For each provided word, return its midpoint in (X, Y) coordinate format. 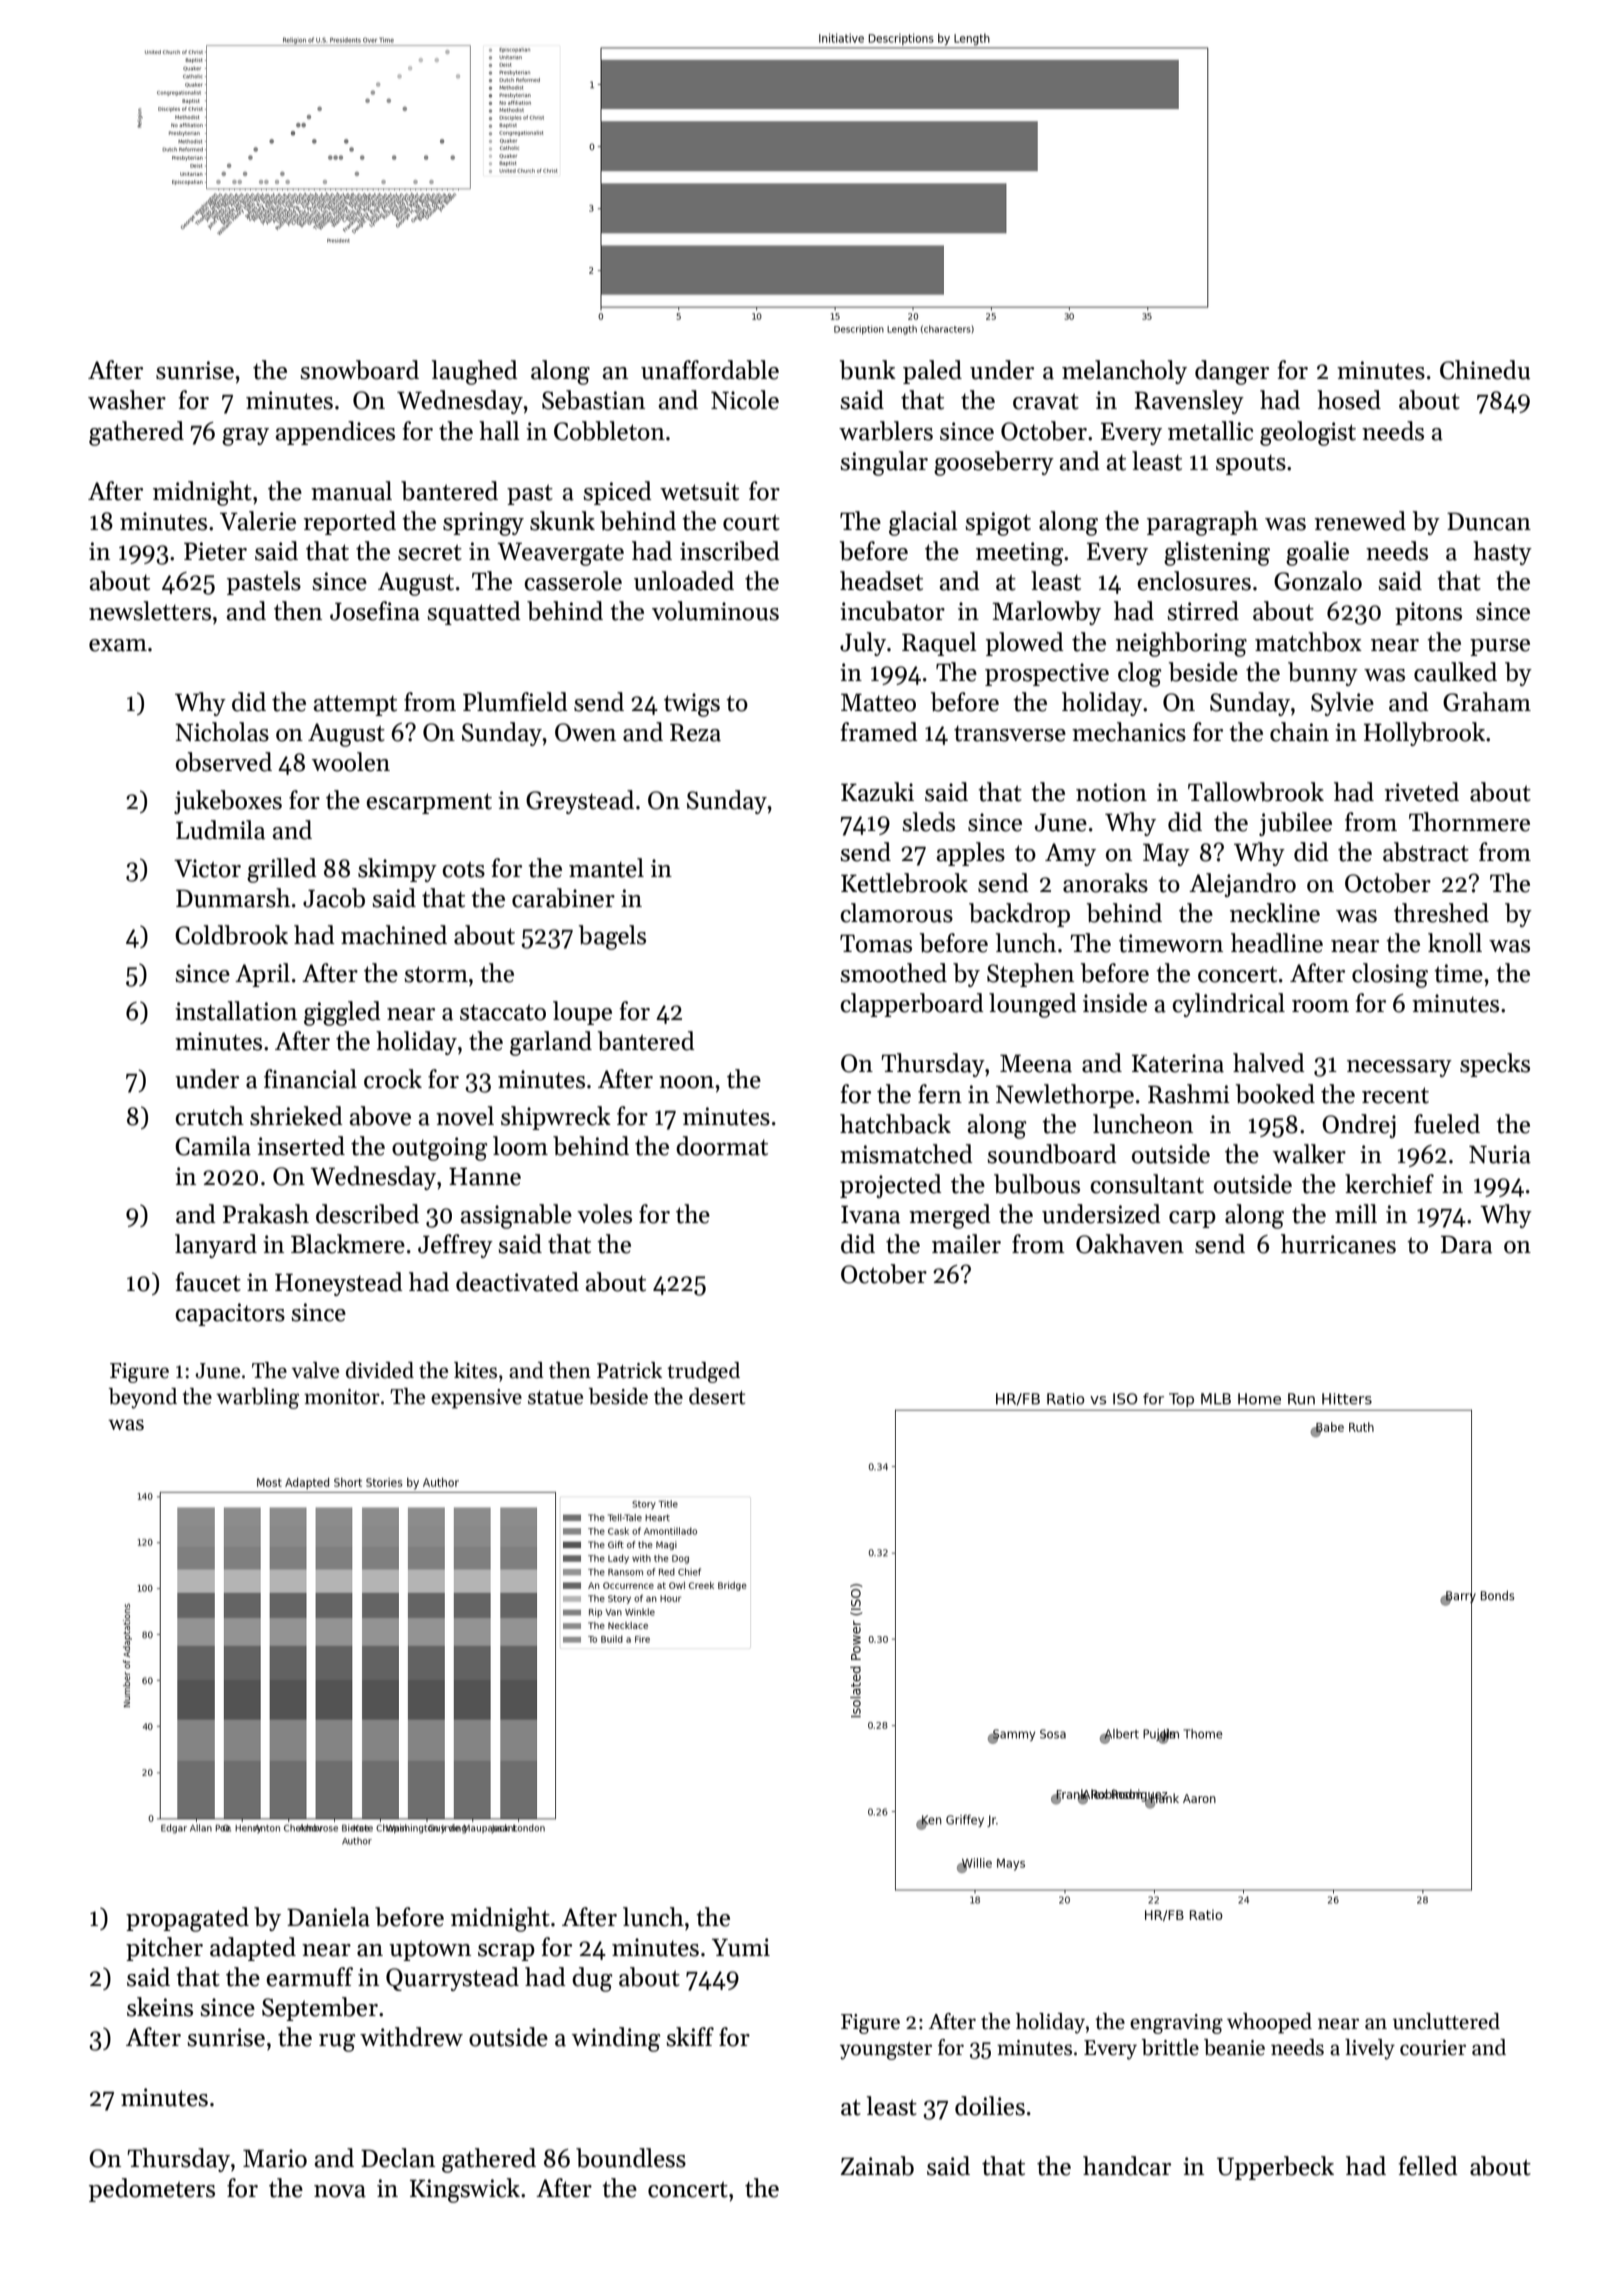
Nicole (745, 400)
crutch (210, 1116)
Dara (1466, 1244)
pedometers (152, 2190)
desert (717, 1396)
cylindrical (1229, 1005)
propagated (187, 1919)
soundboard (1052, 1154)
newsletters (150, 611)
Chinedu (1485, 370)
